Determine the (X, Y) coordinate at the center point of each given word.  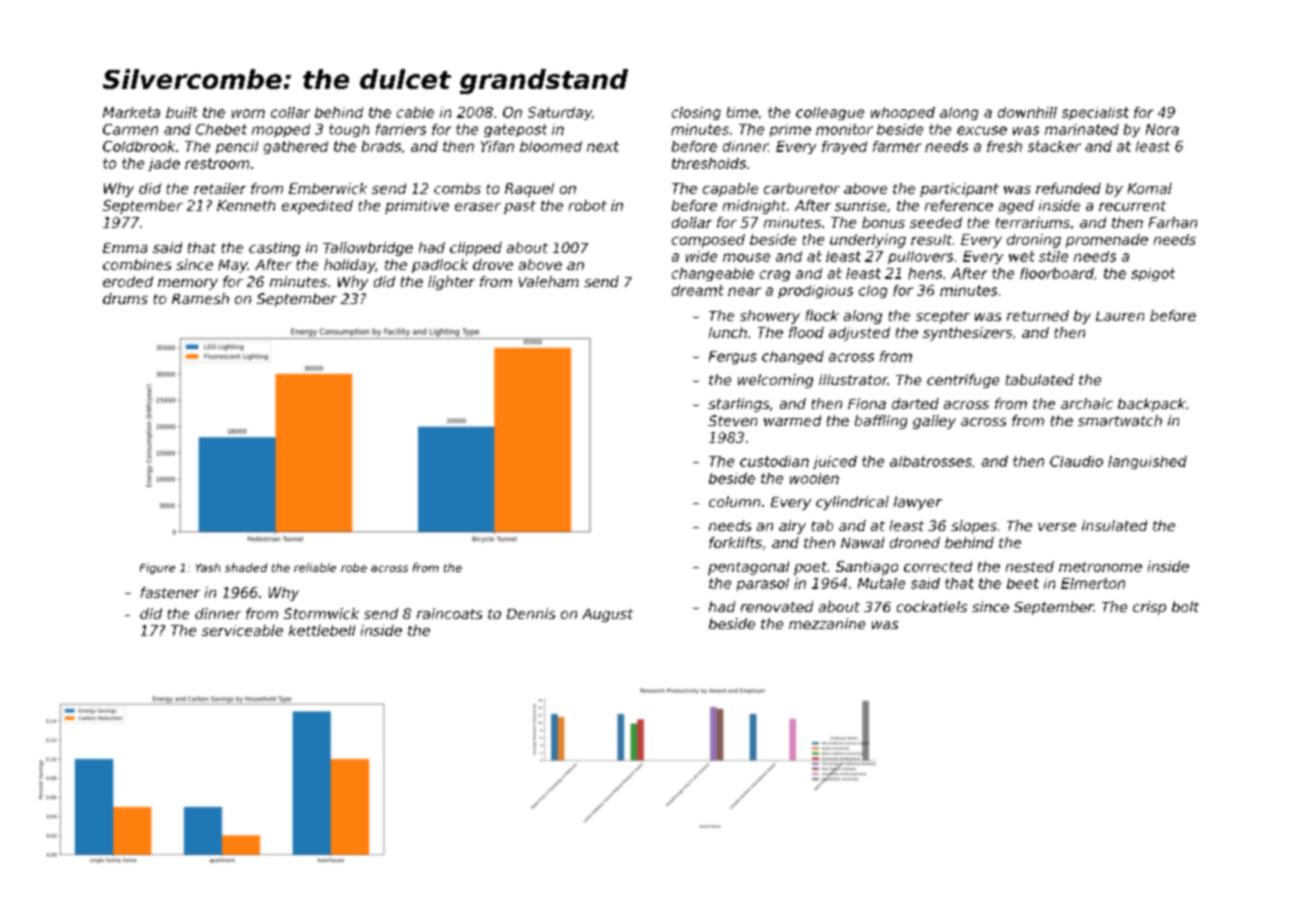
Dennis (531, 613)
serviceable (242, 630)
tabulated (1040, 379)
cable (415, 112)
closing (696, 113)
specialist (1095, 113)
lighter (451, 283)
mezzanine (827, 623)
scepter (943, 317)
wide (701, 256)
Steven (732, 420)
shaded (246, 567)
